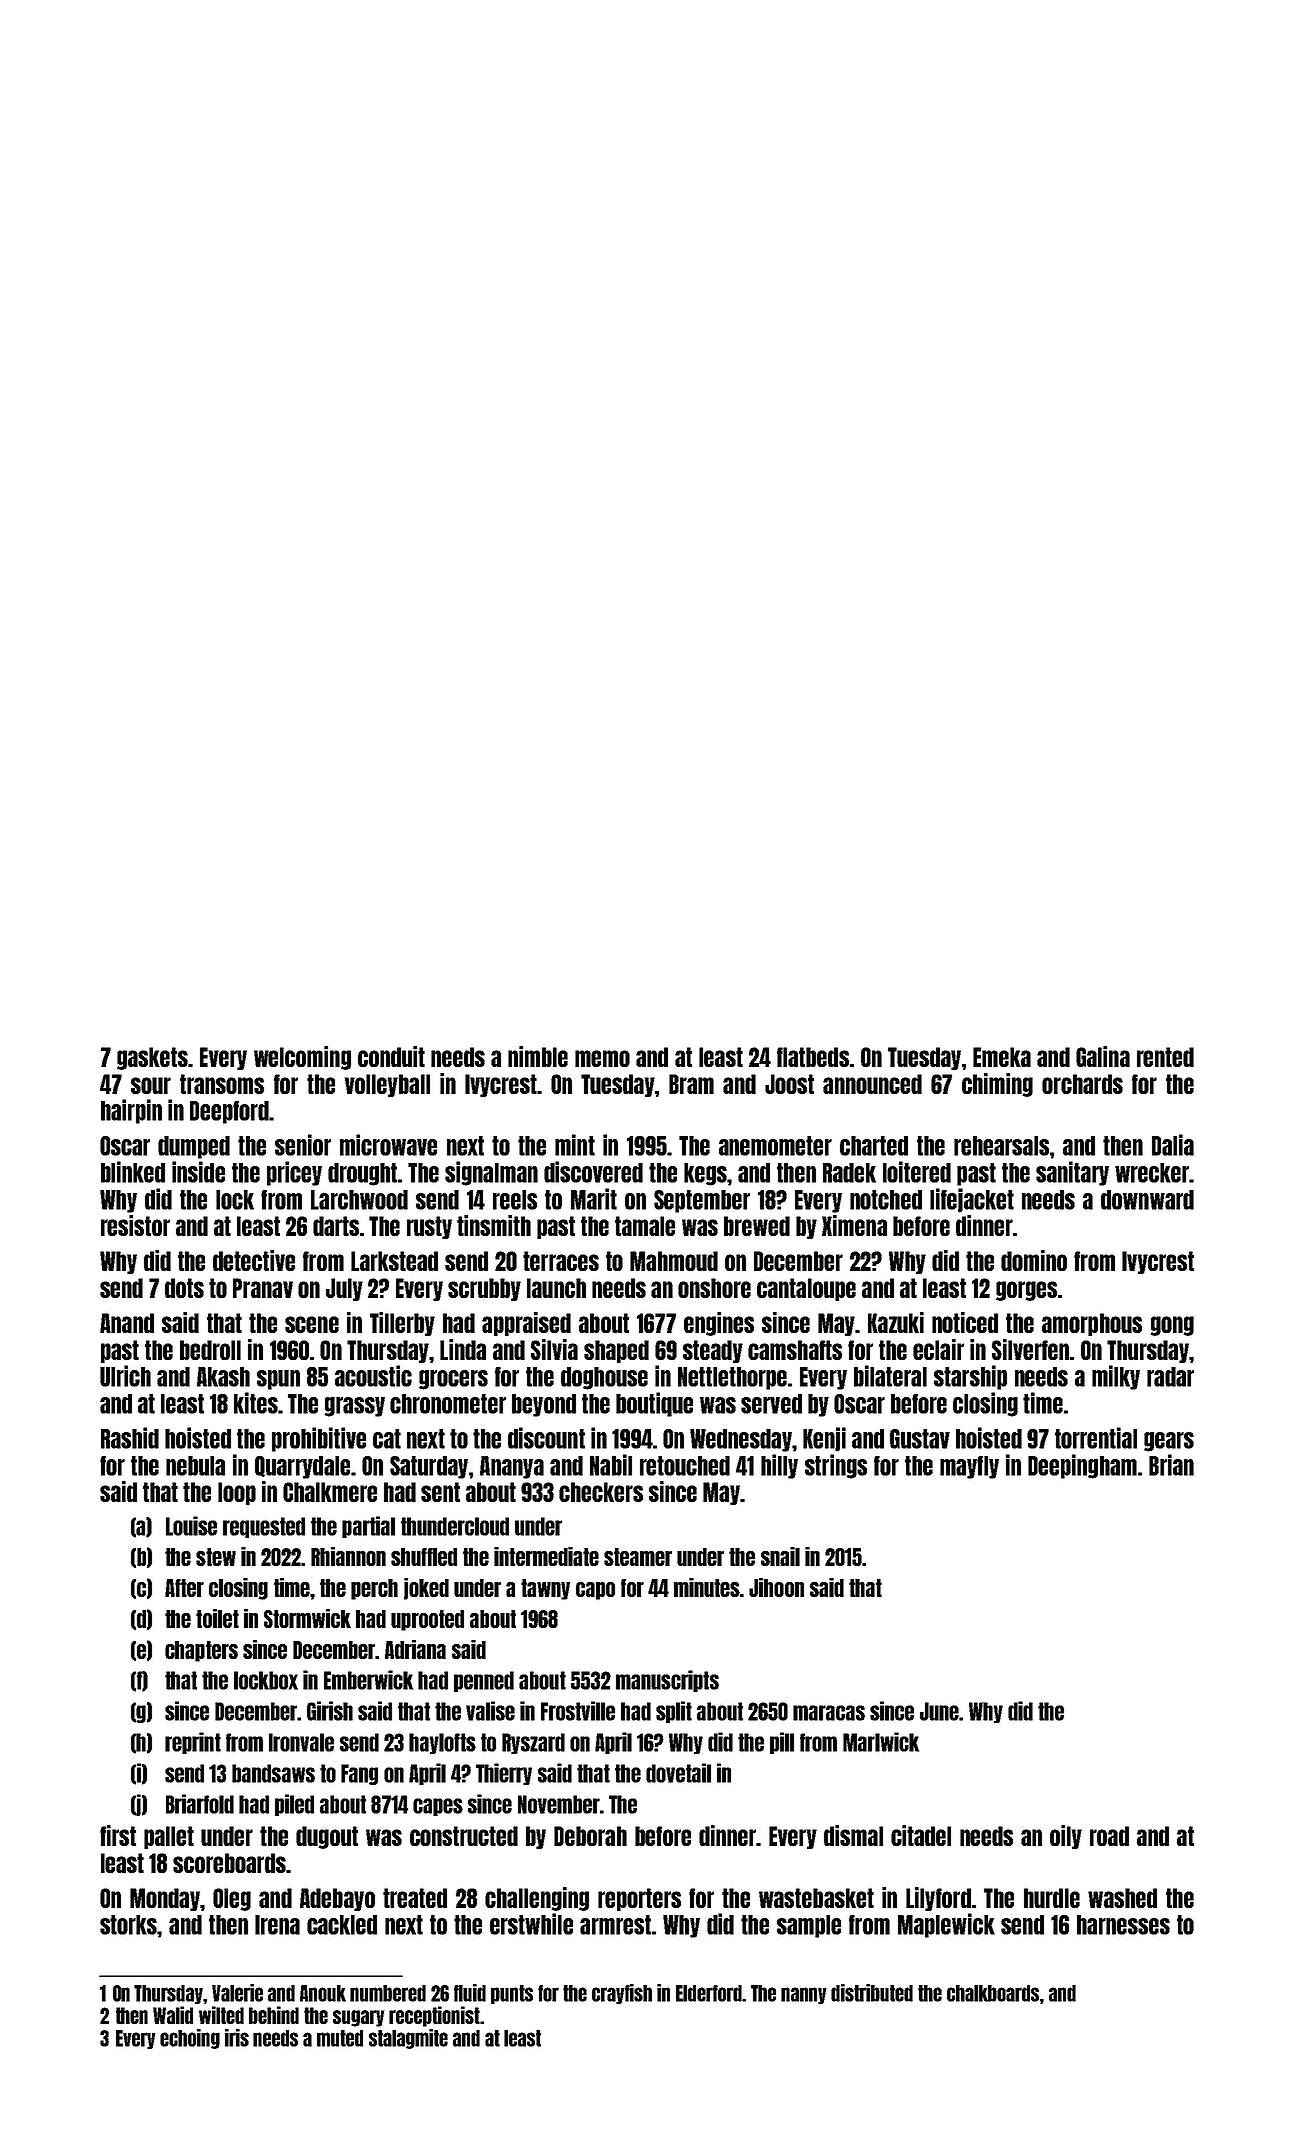 The height and width of the image is (2131, 1294). I want to click on washed, so click(1122, 1898).
